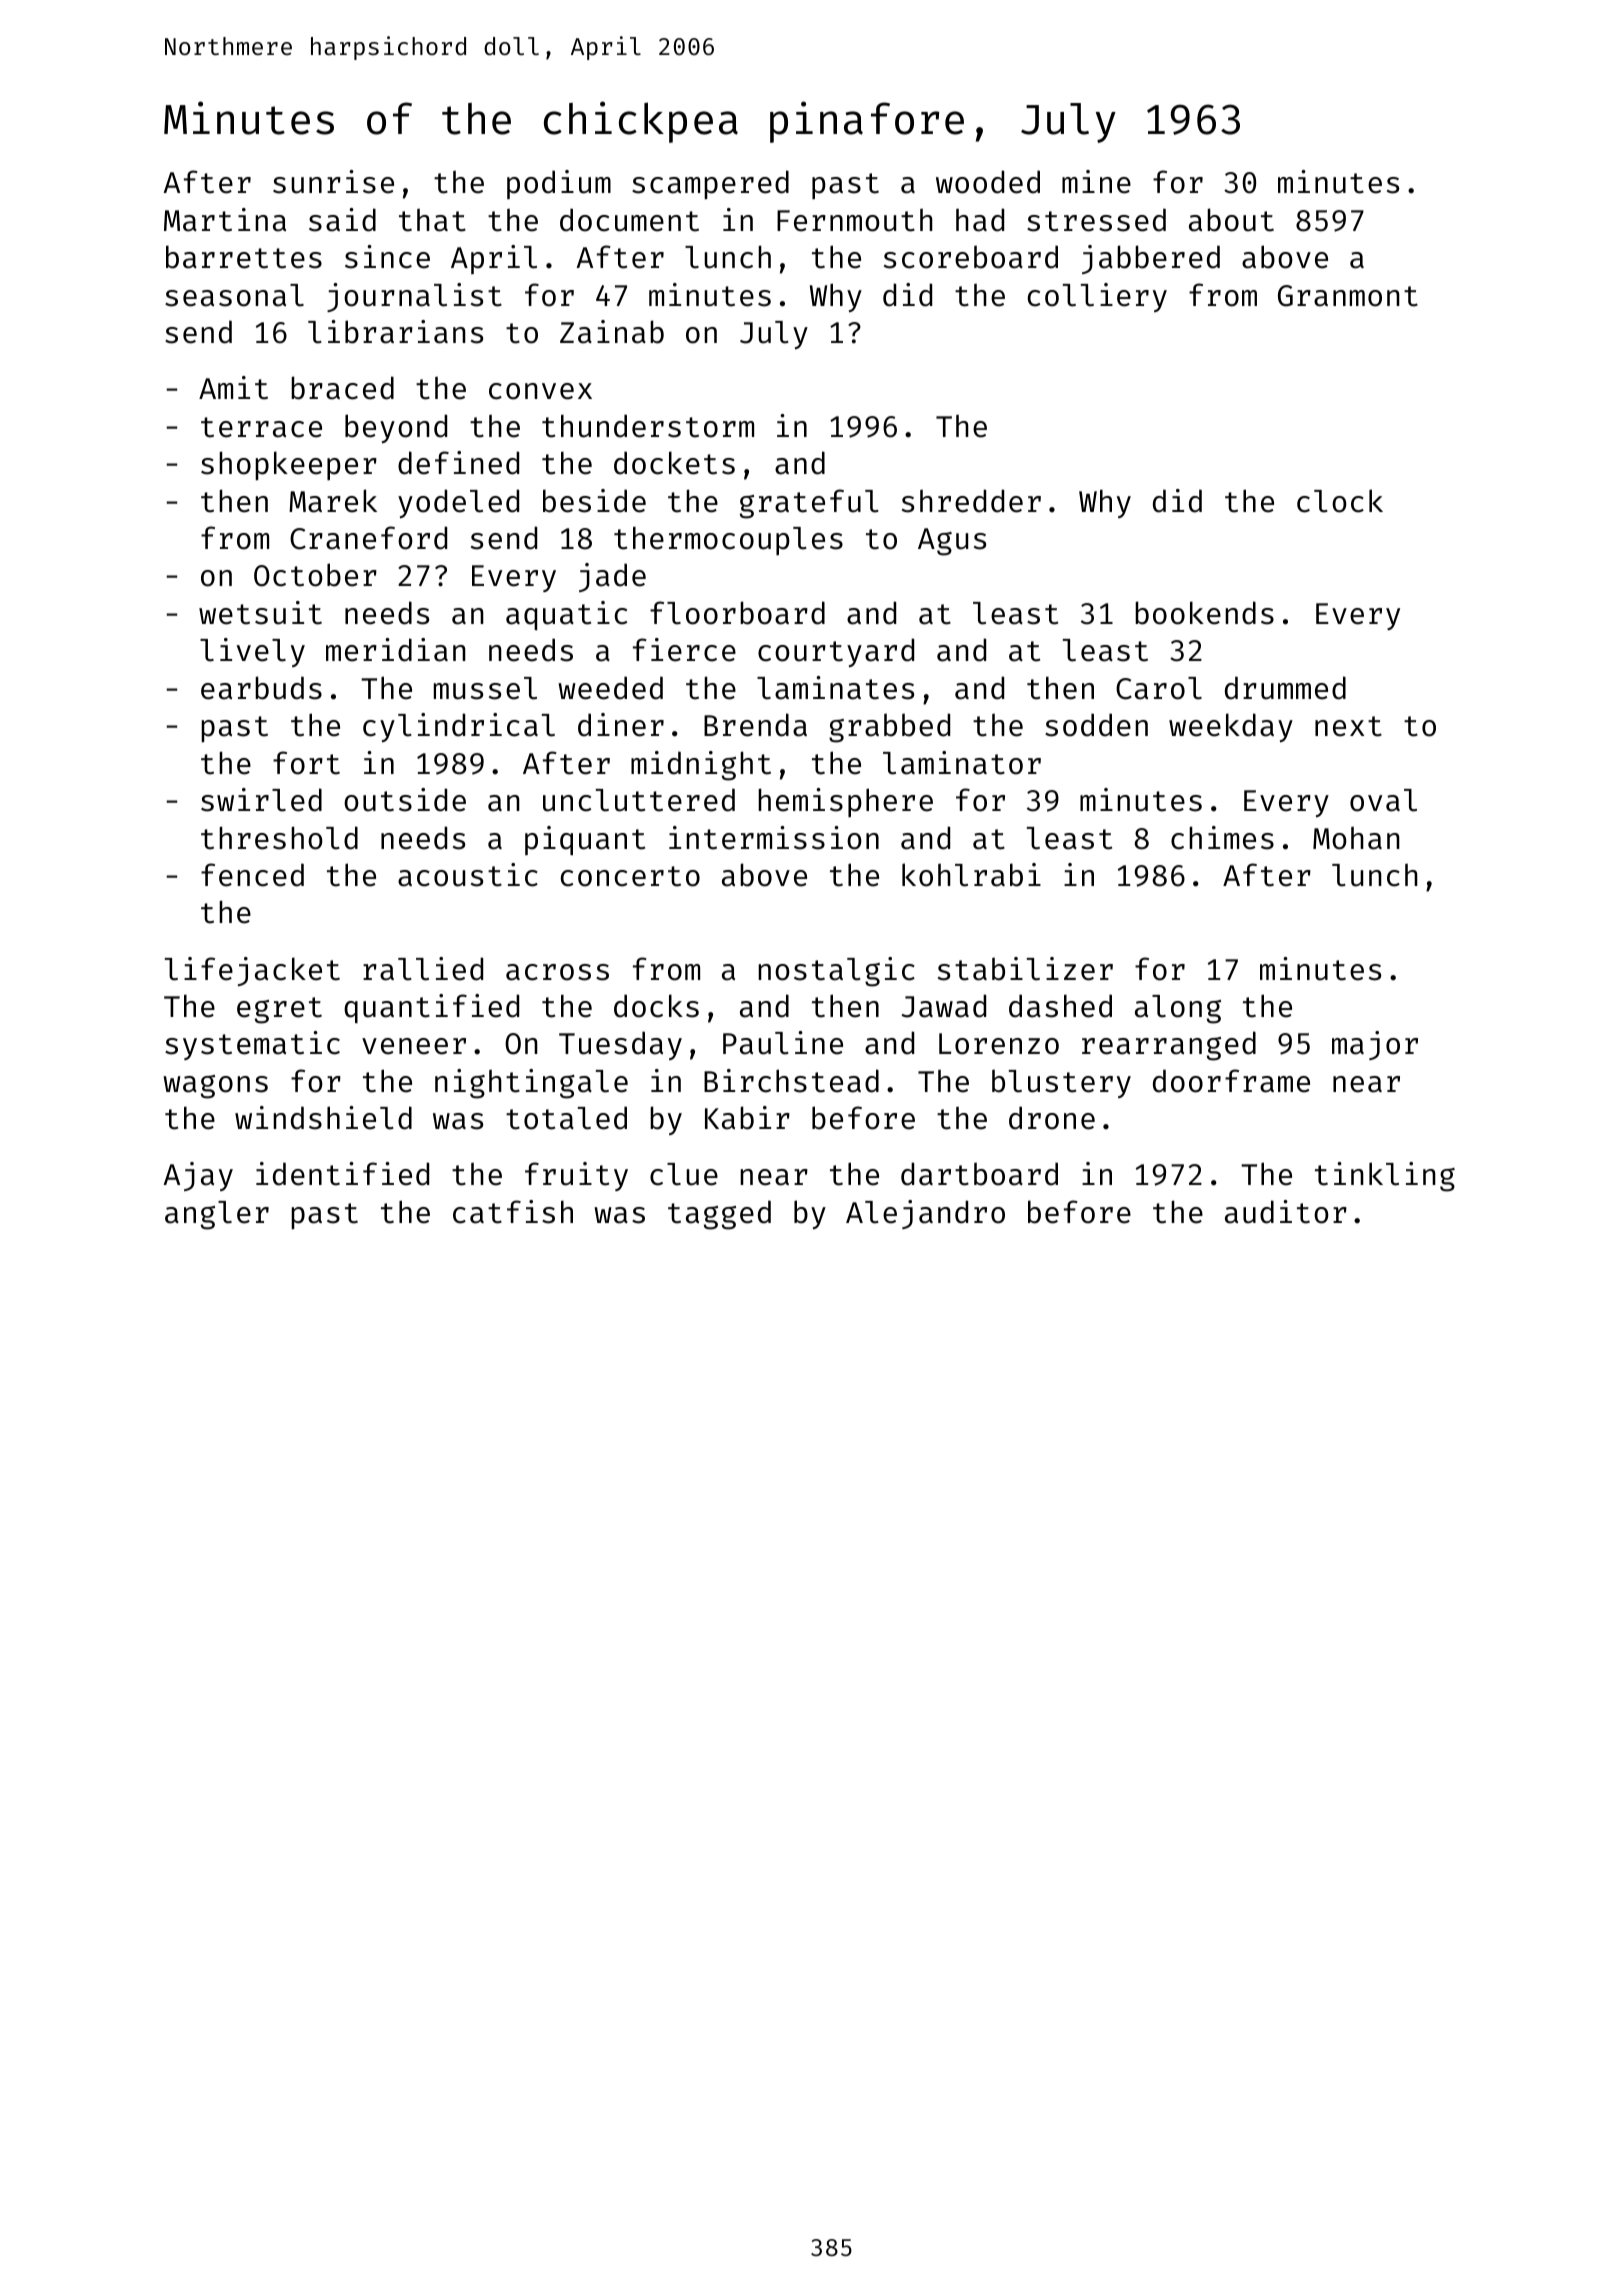 The image size is (1620, 2292). Describe the element at coordinates (485, 688) in the document. I see `mussel` at that location.
